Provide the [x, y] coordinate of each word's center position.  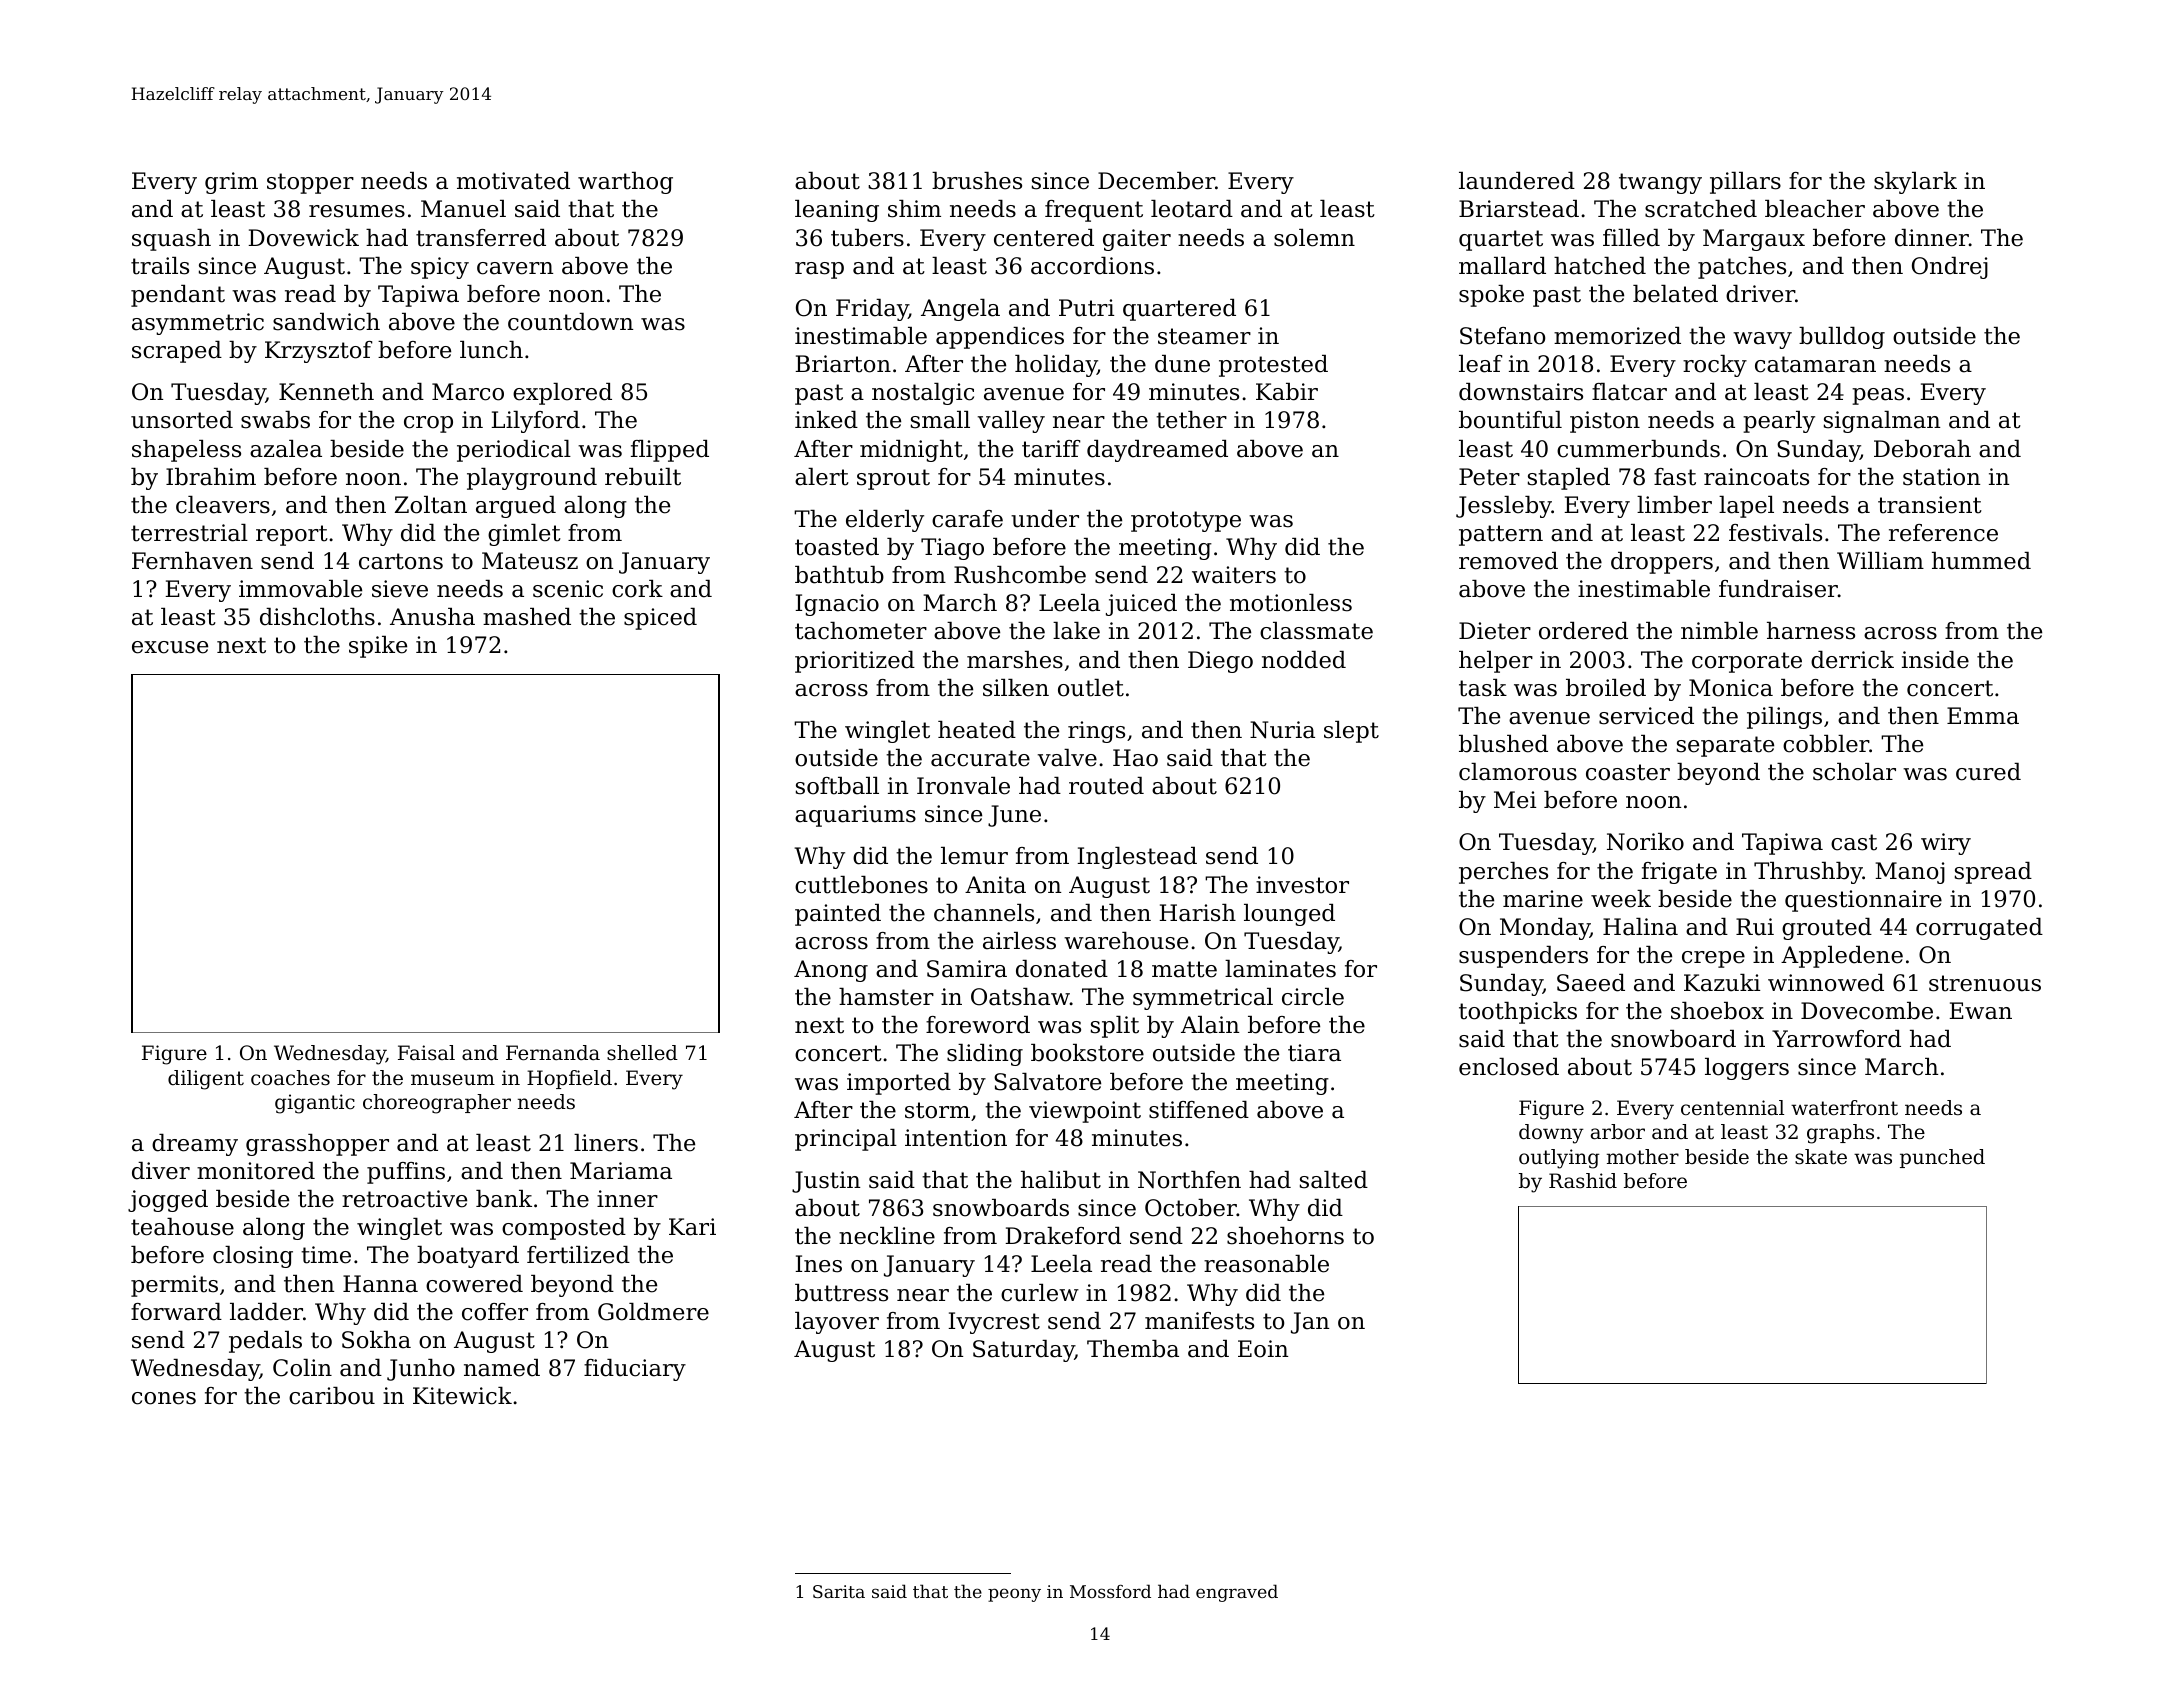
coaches [290, 1078]
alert [822, 477]
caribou [332, 1396]
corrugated [1979, 929]
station [1941, 477]
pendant [178, 296]
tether [1191, 420]
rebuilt [643, 477]
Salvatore [1047, 1082]
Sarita [839, 1591]
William [1880, 561]
